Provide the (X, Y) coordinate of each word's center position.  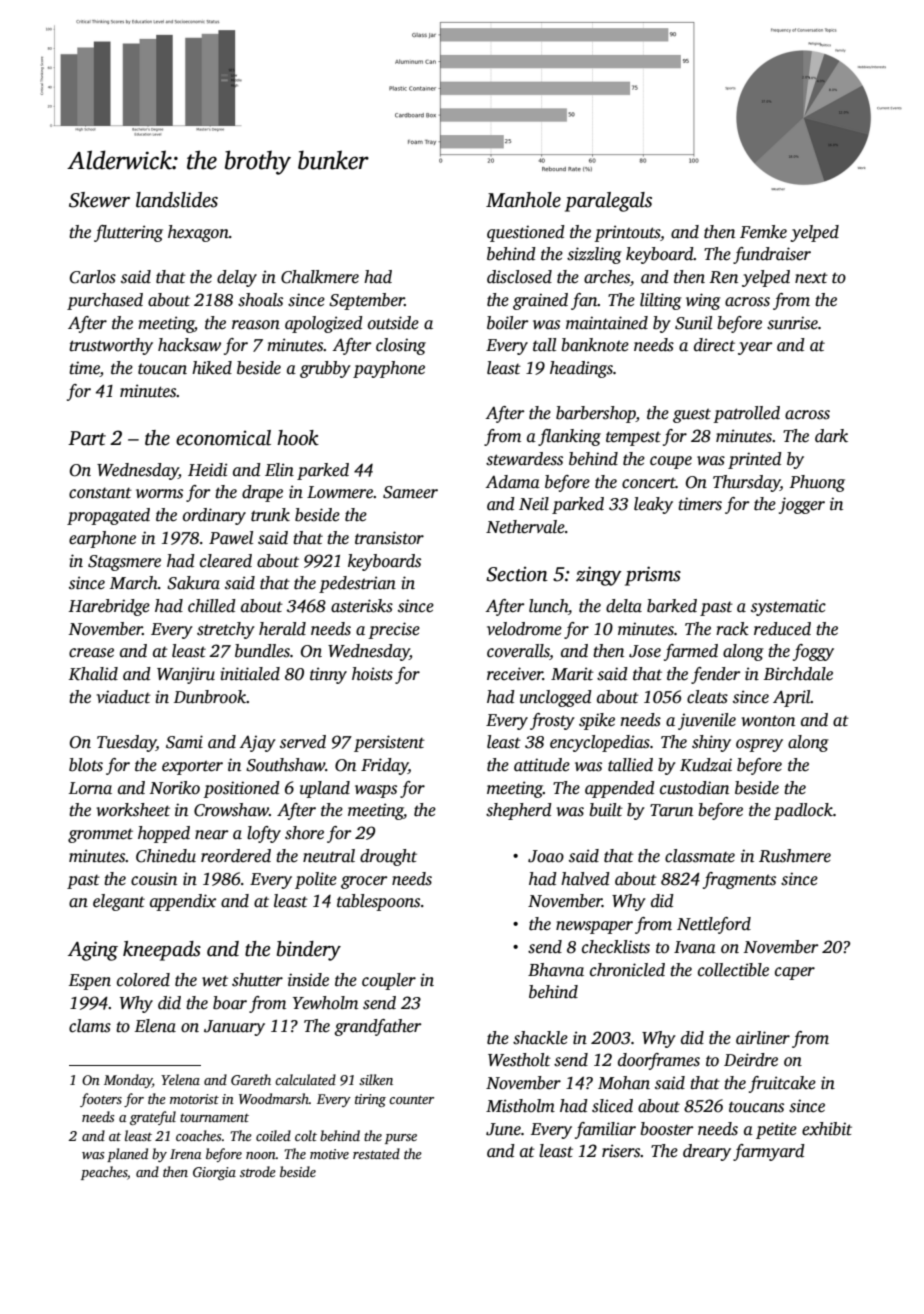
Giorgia (214, 1173)
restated (376, 1153)
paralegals (608, 202)
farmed (691, 652)
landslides (177, 200)
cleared (226, 561)
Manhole (523, 200)
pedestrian (357, 584)
